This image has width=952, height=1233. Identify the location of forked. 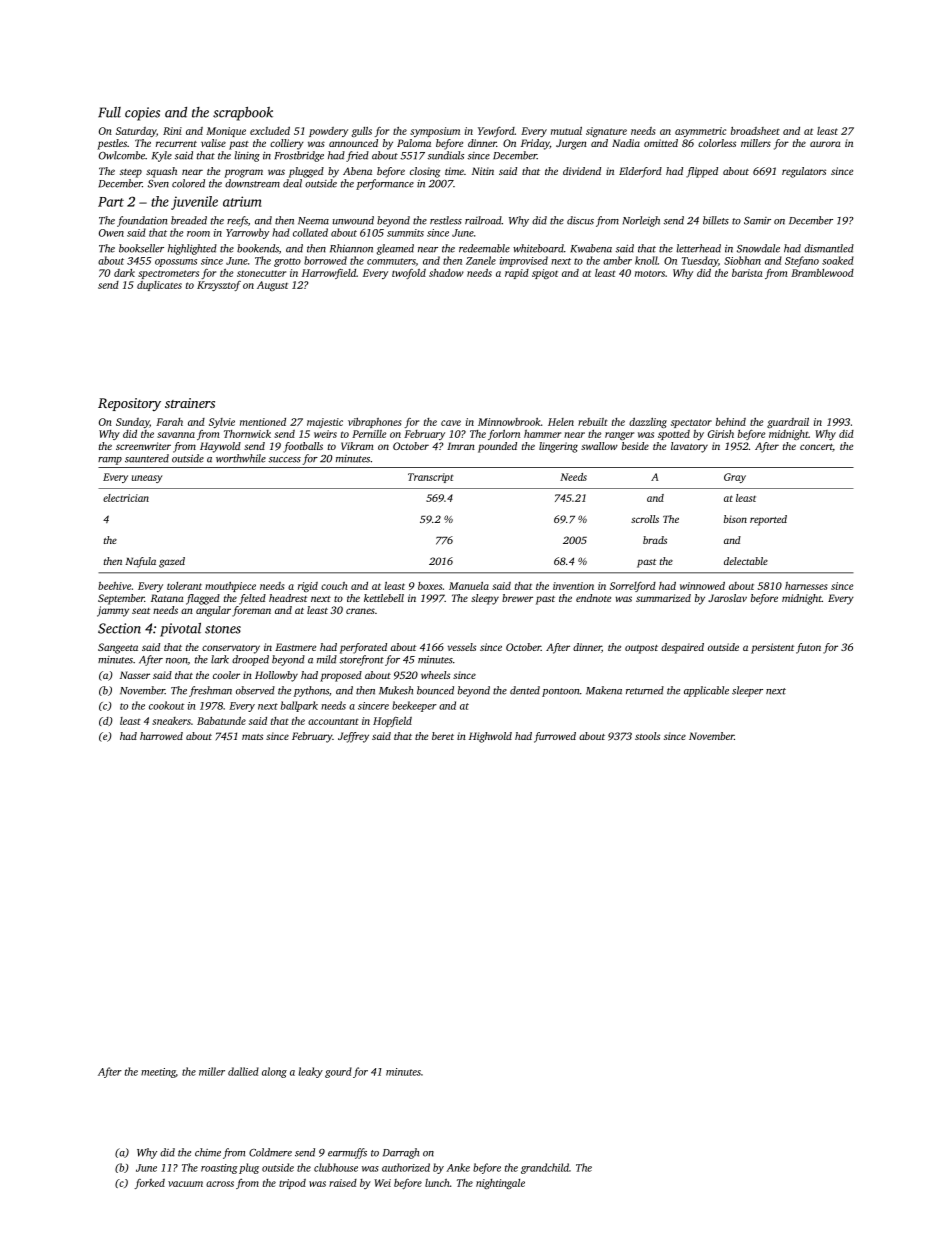
(149, 1184).
